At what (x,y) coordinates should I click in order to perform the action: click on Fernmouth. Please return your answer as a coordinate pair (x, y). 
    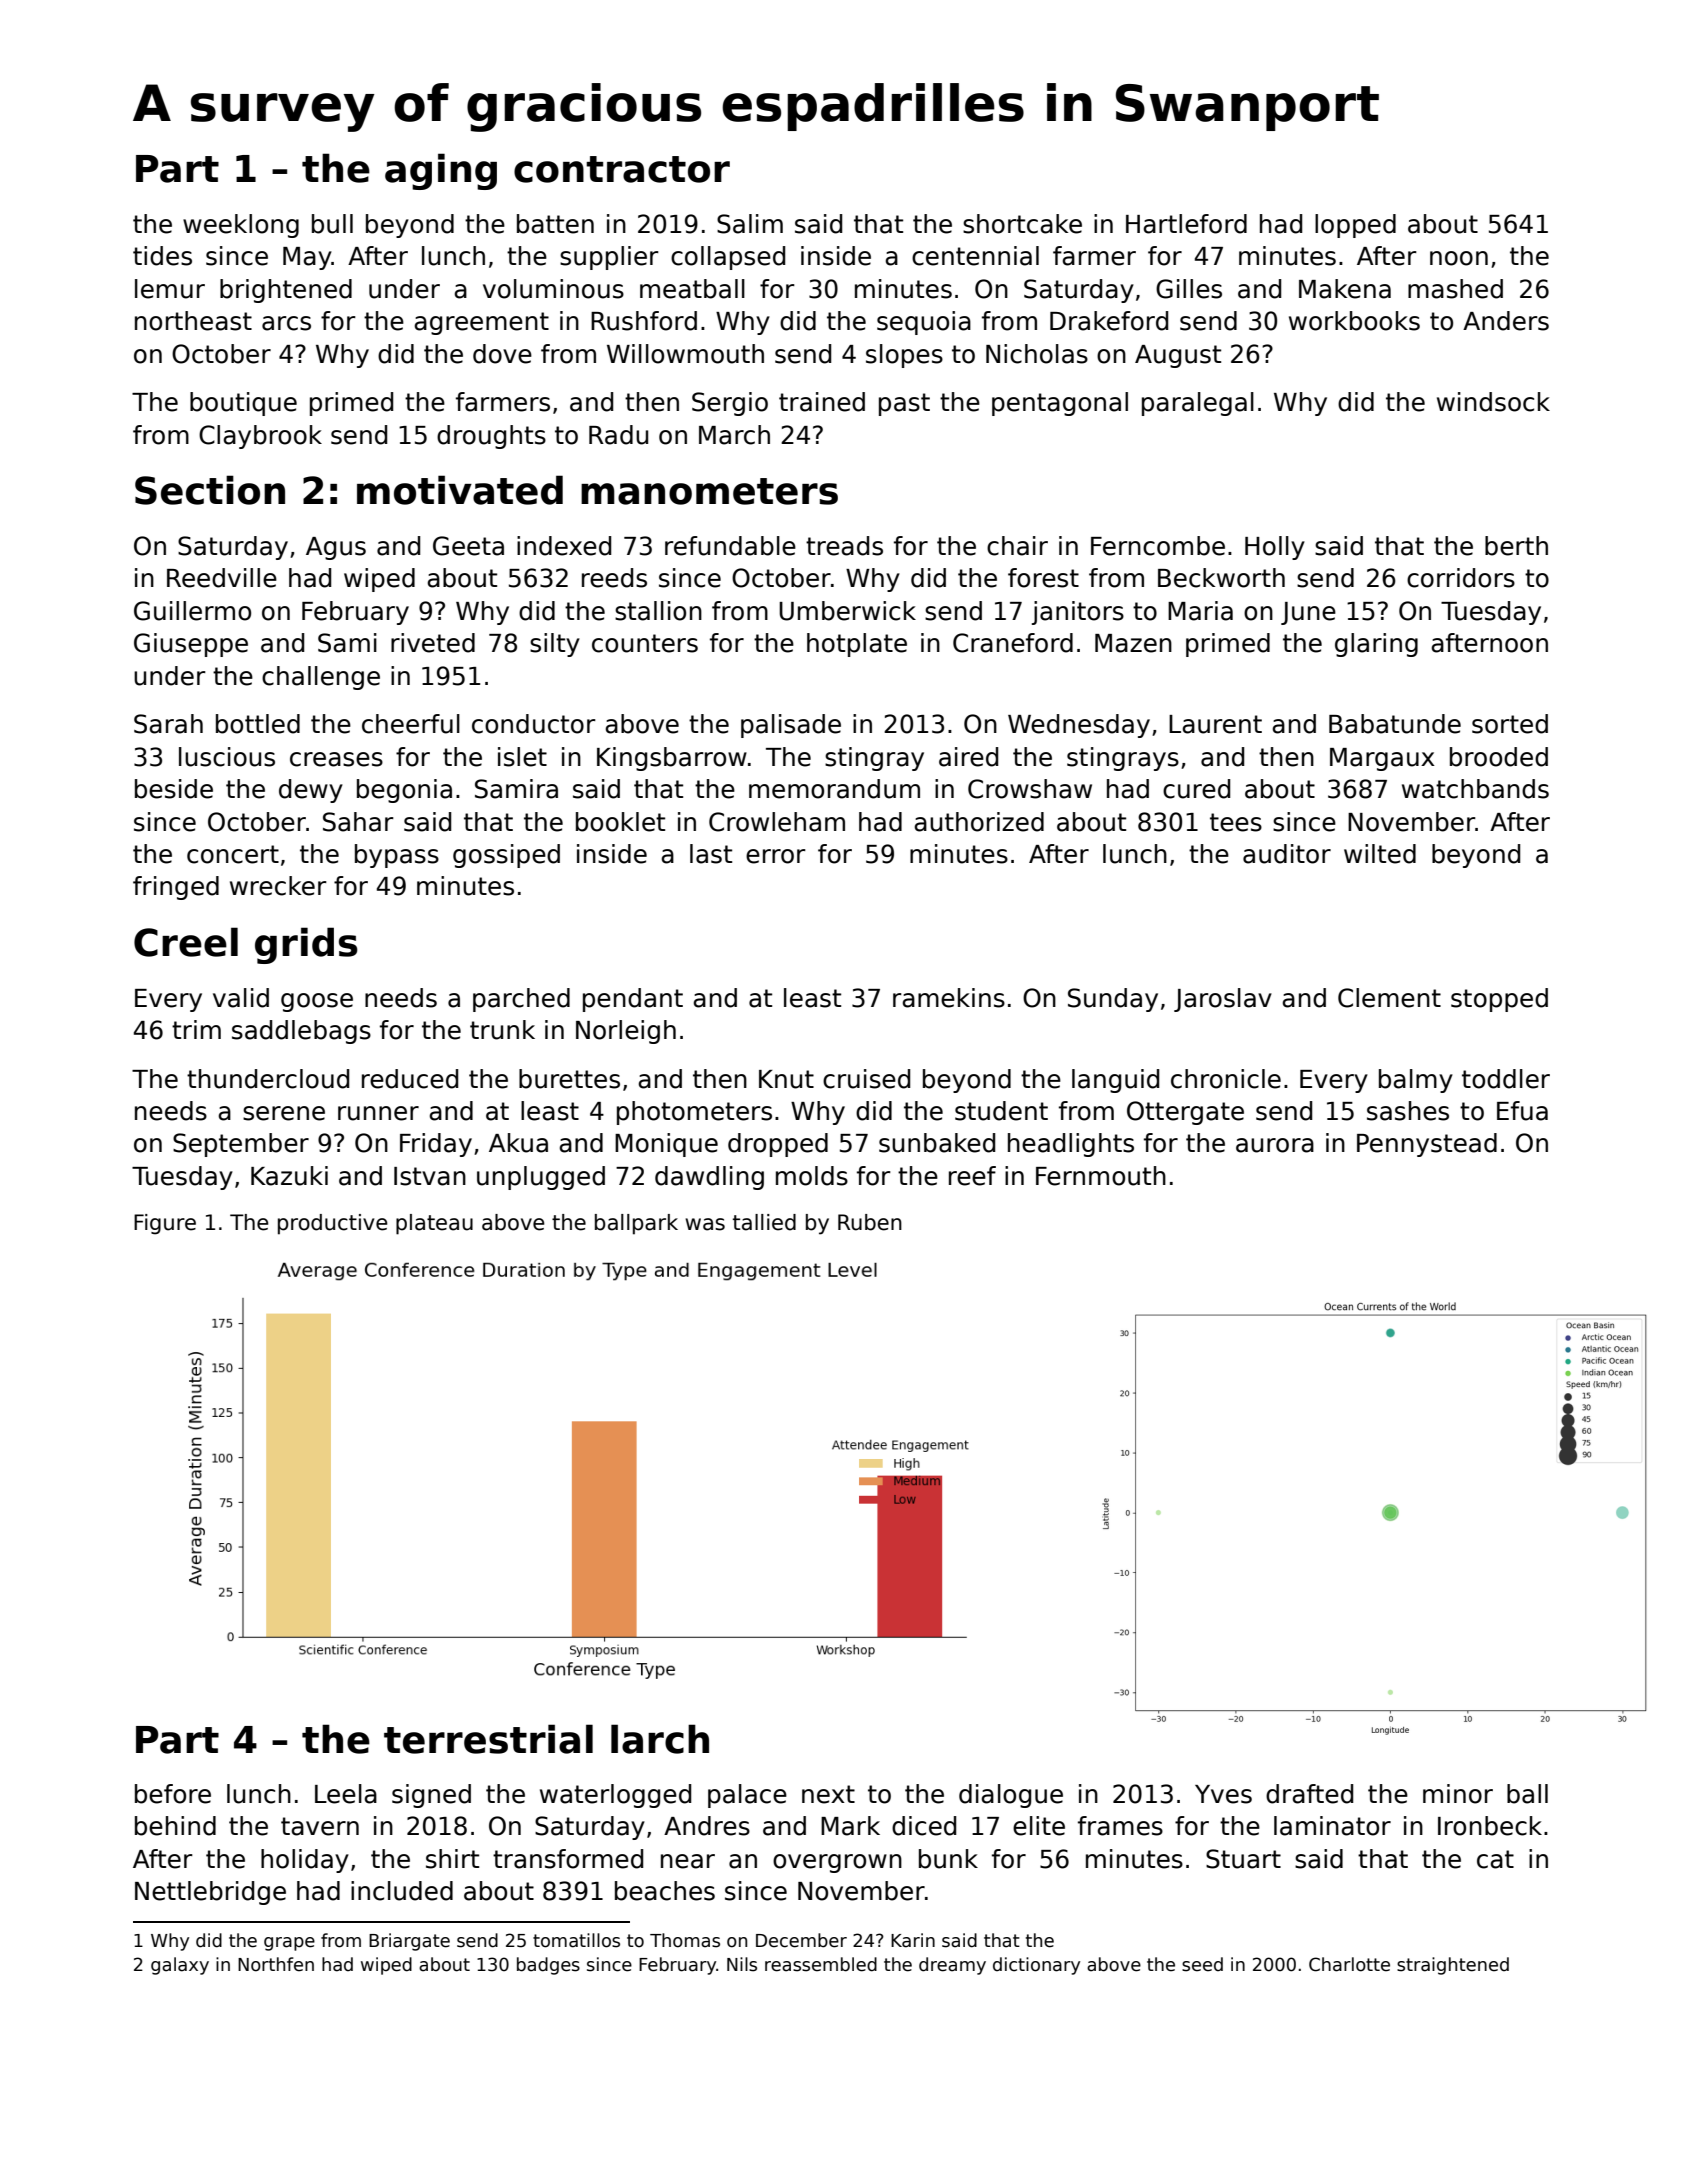
    Looking at the image, I should click on (1101, 1176).
